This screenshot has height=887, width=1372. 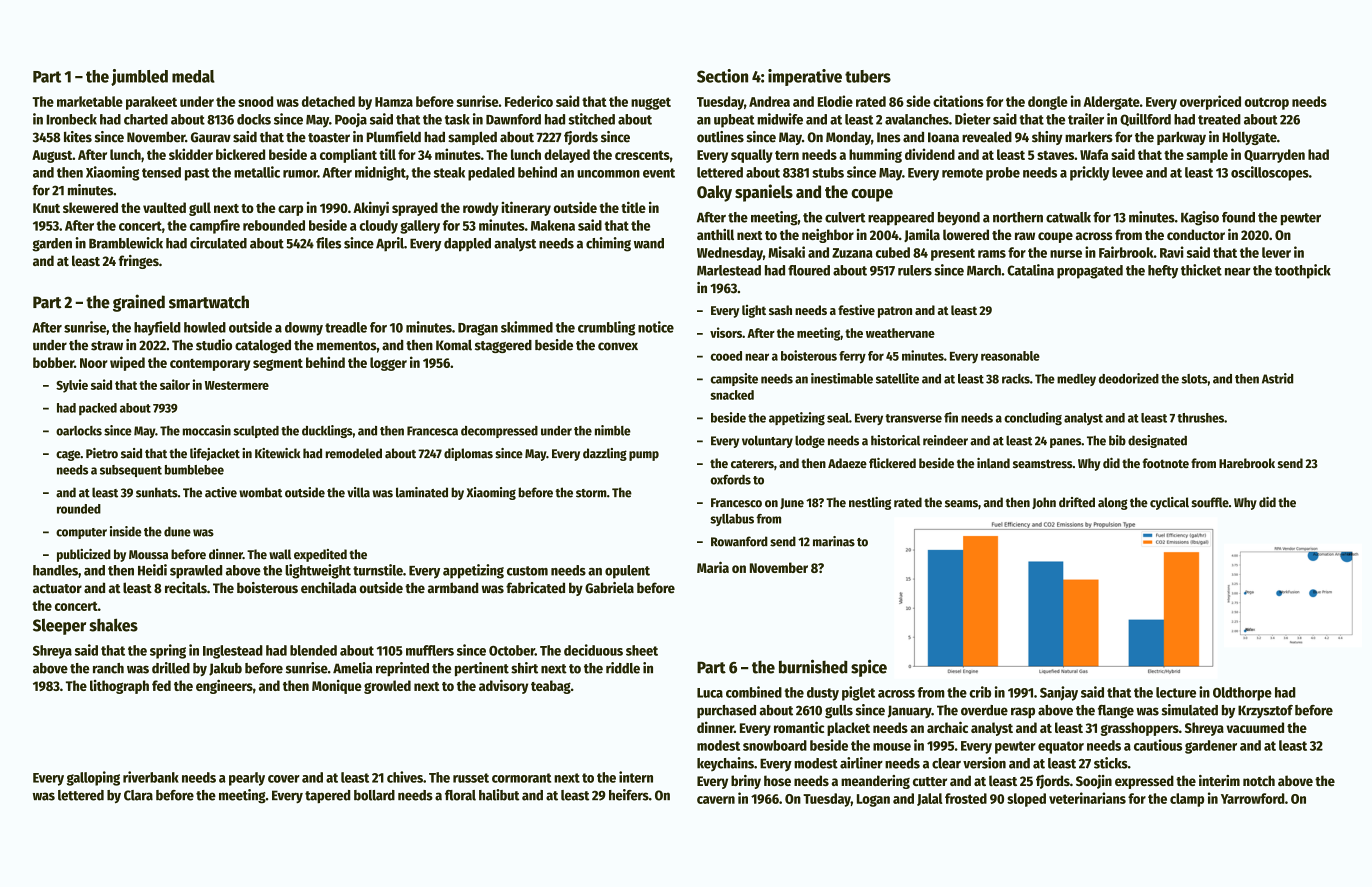 I want to click on blended, so click(x=313, y=650).
